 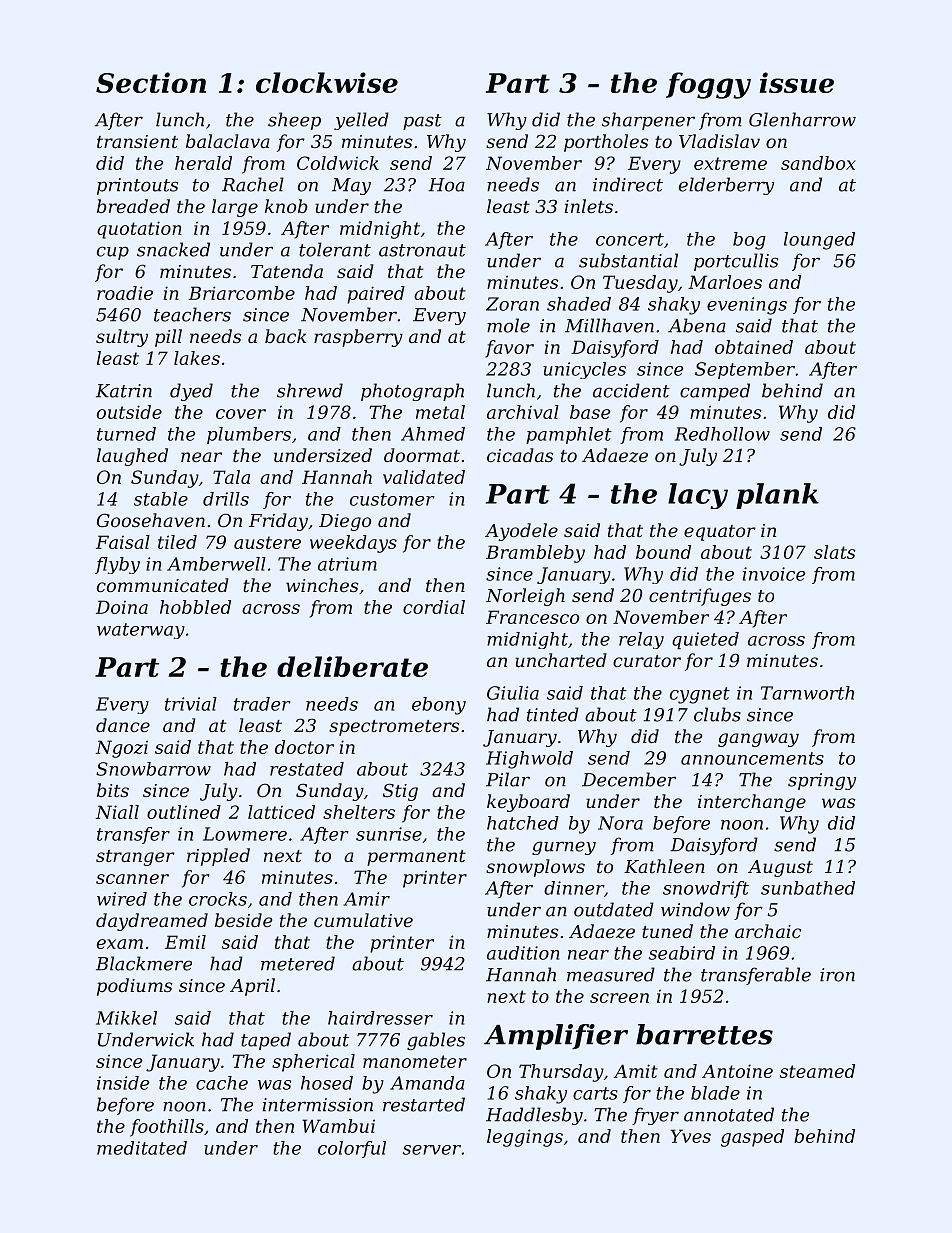 What do you see at coordinates (203, 163) in the image?
I see `herald` at bounding box center [203, 163].
